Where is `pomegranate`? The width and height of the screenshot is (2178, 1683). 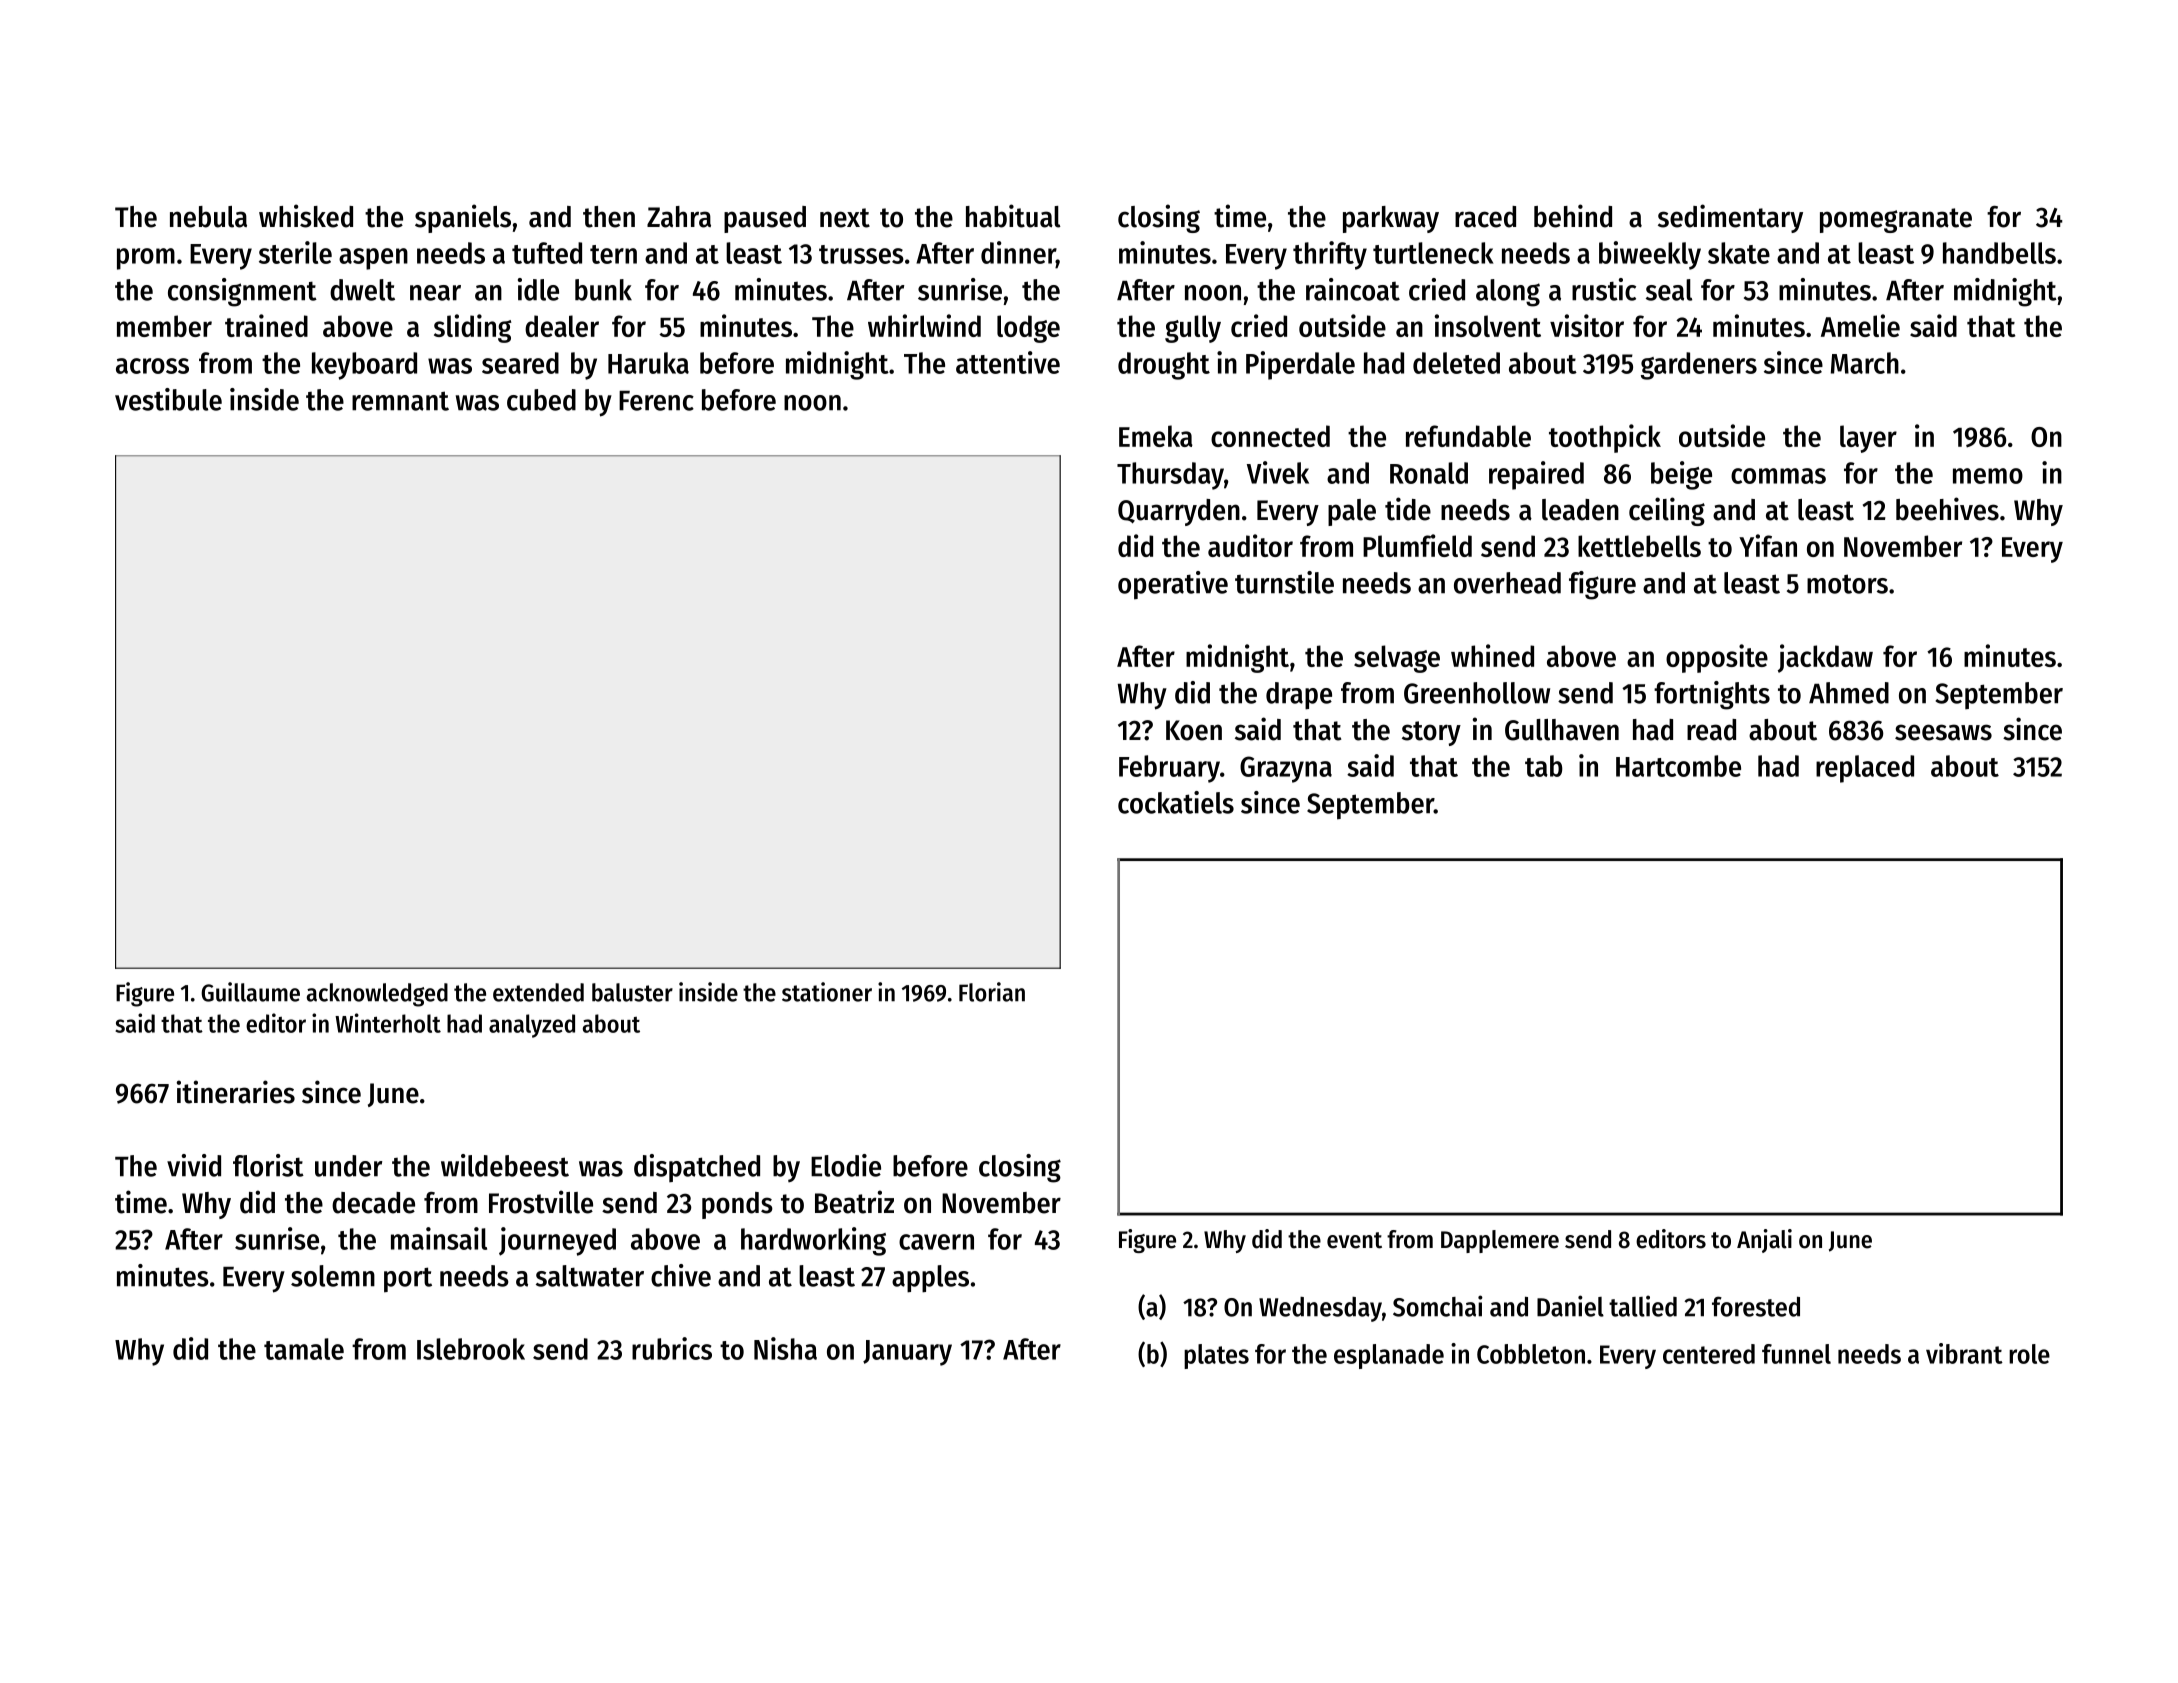 pomegranate is located at coordinates (1896, 220).
